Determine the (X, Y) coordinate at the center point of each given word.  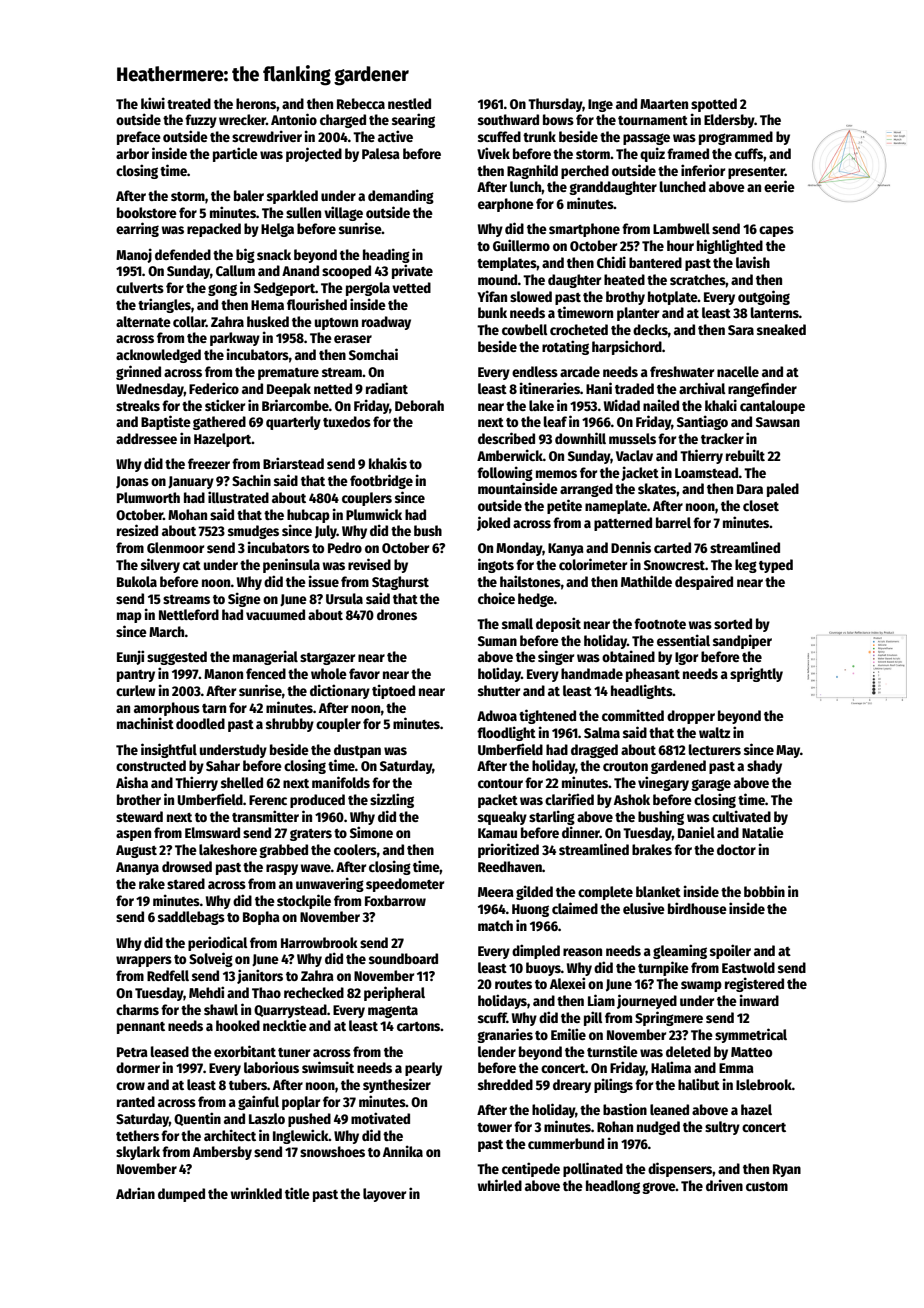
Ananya (137, 868)
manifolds (341, 782)
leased (170, 1051)
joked (493, 523)
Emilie (568, 1034)
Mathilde (646, 581)
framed (688, 153)
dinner (581, 832)
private (412, 271)
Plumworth (148, 497)
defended (183, 254)
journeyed (647, 1001)
